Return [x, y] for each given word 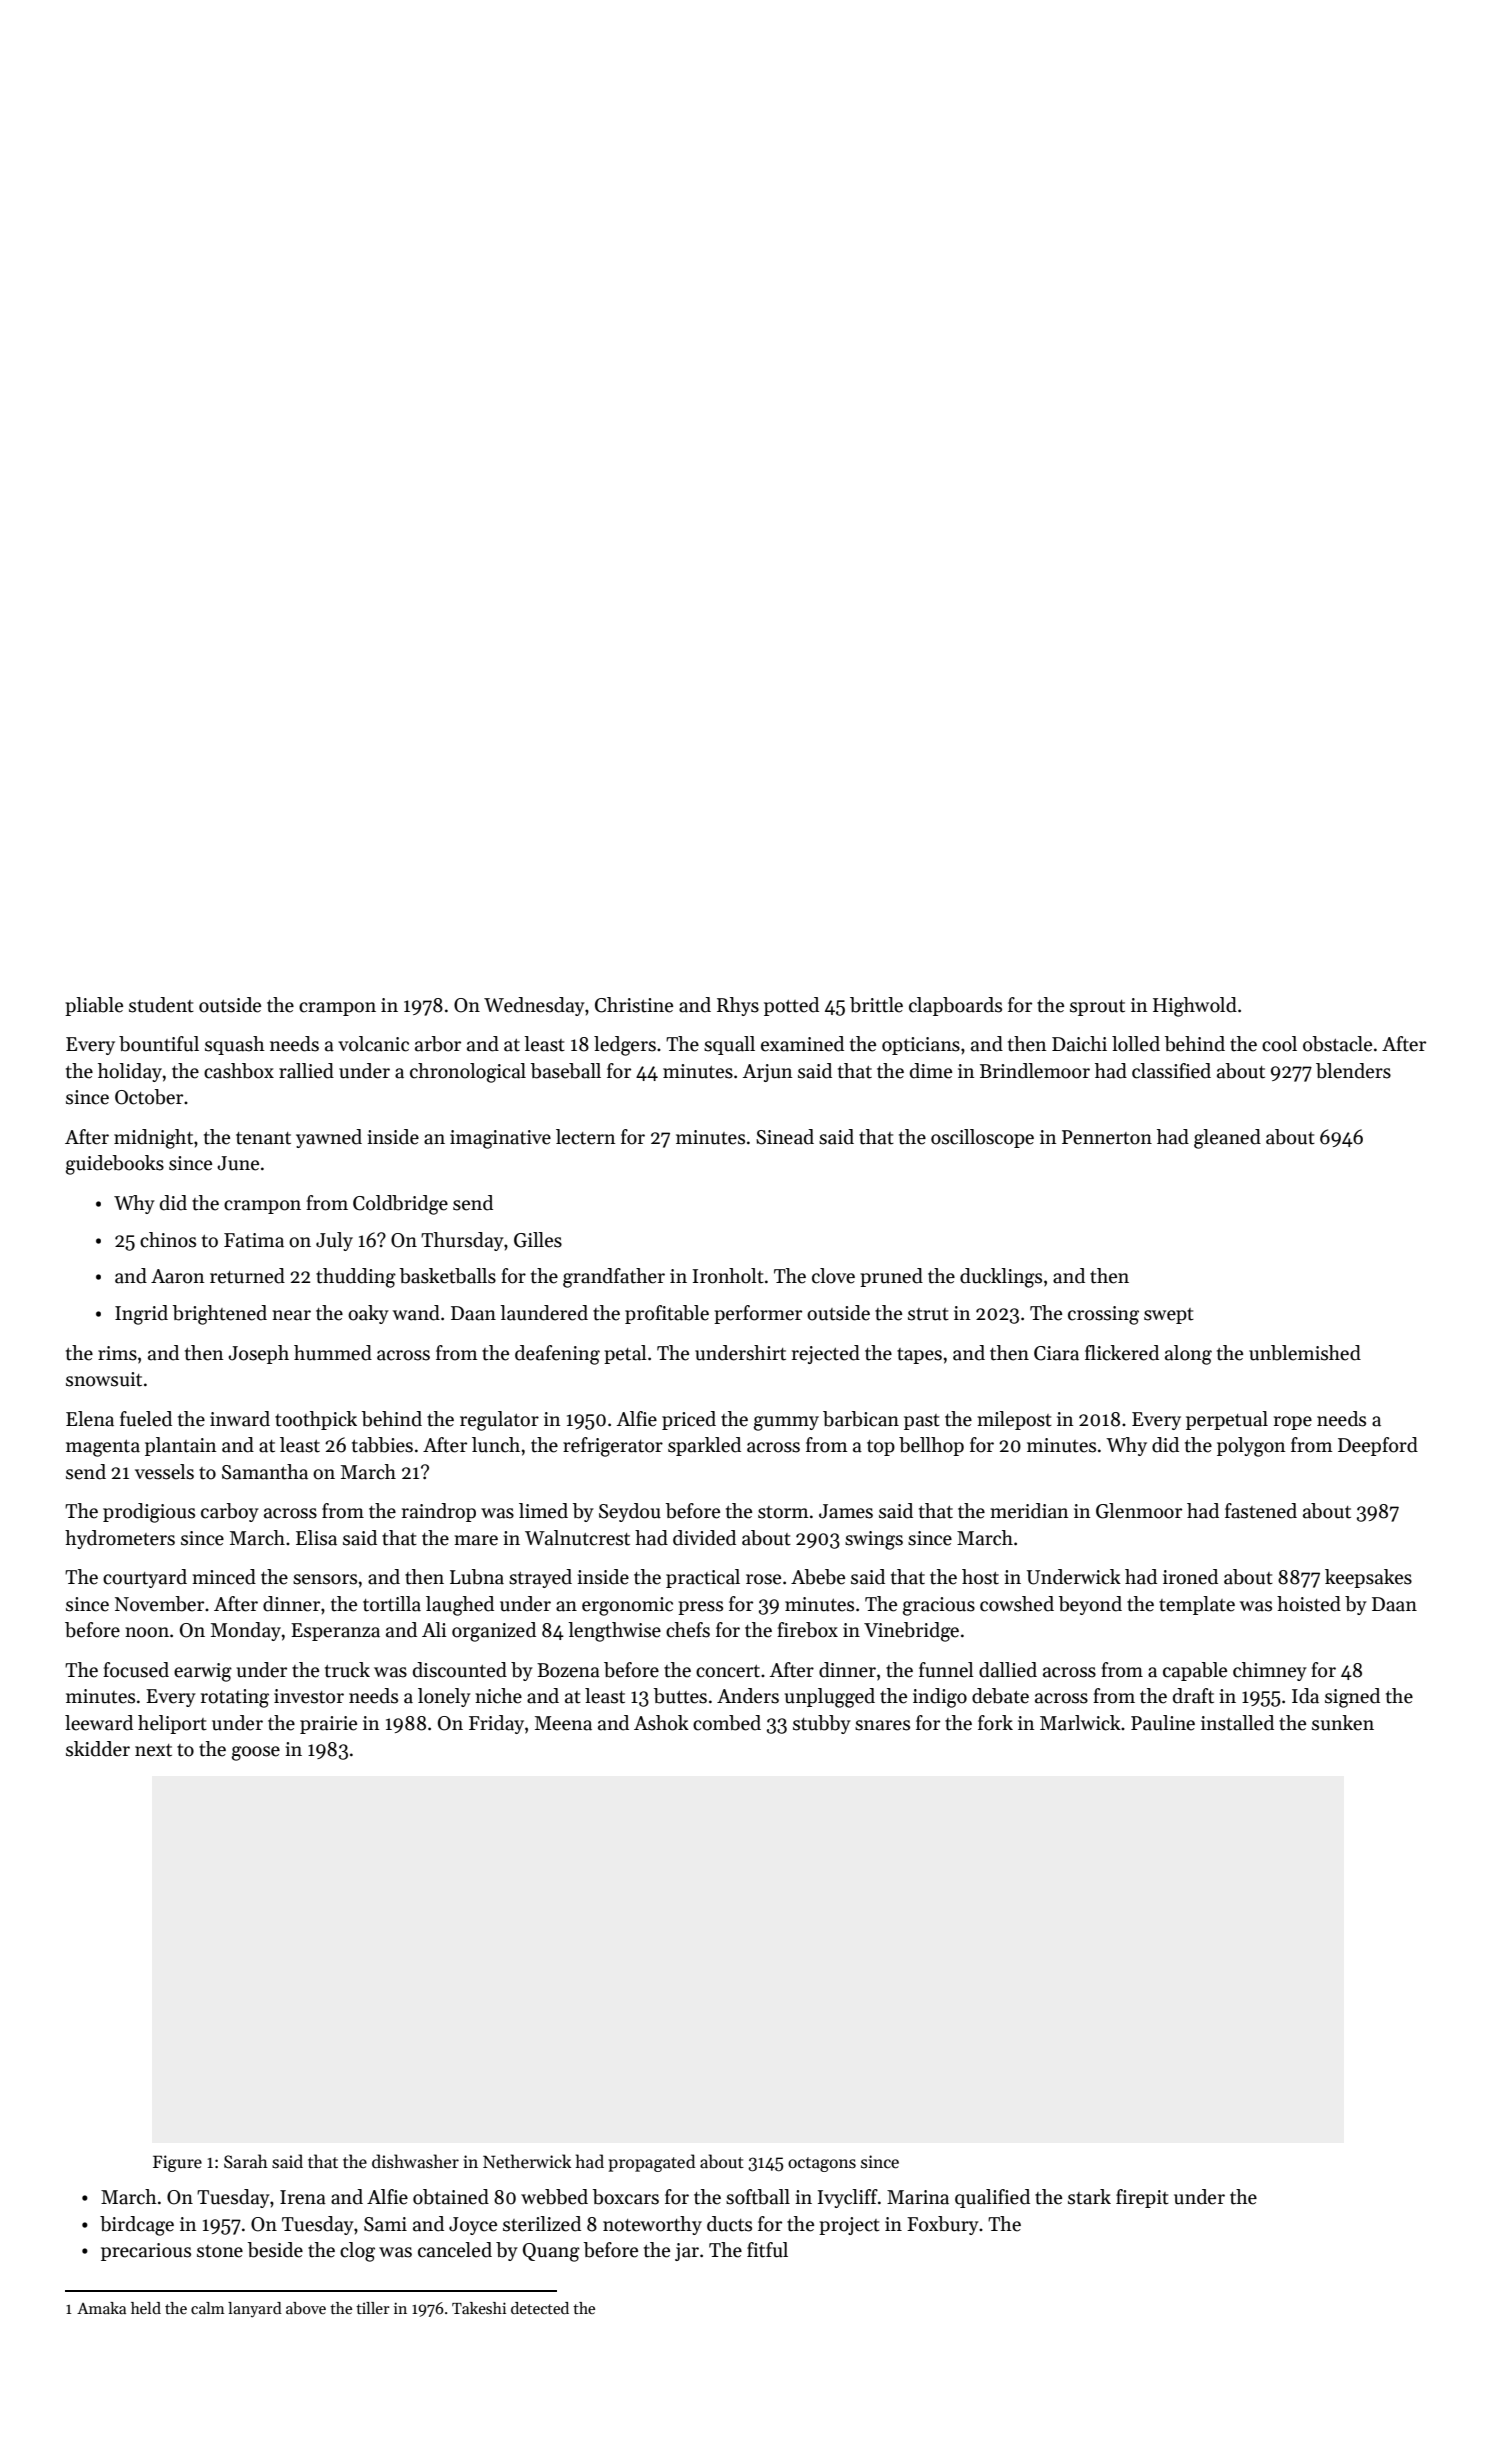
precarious [146, 2252]
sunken [1343, 1723]
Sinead [785, 1137]
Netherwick [527, 2161]
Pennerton [1107, 1137]
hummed [333, 1353]
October [149, 1097]
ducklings [1001, 1278]
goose [256, 1753]
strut [928, 1314]
